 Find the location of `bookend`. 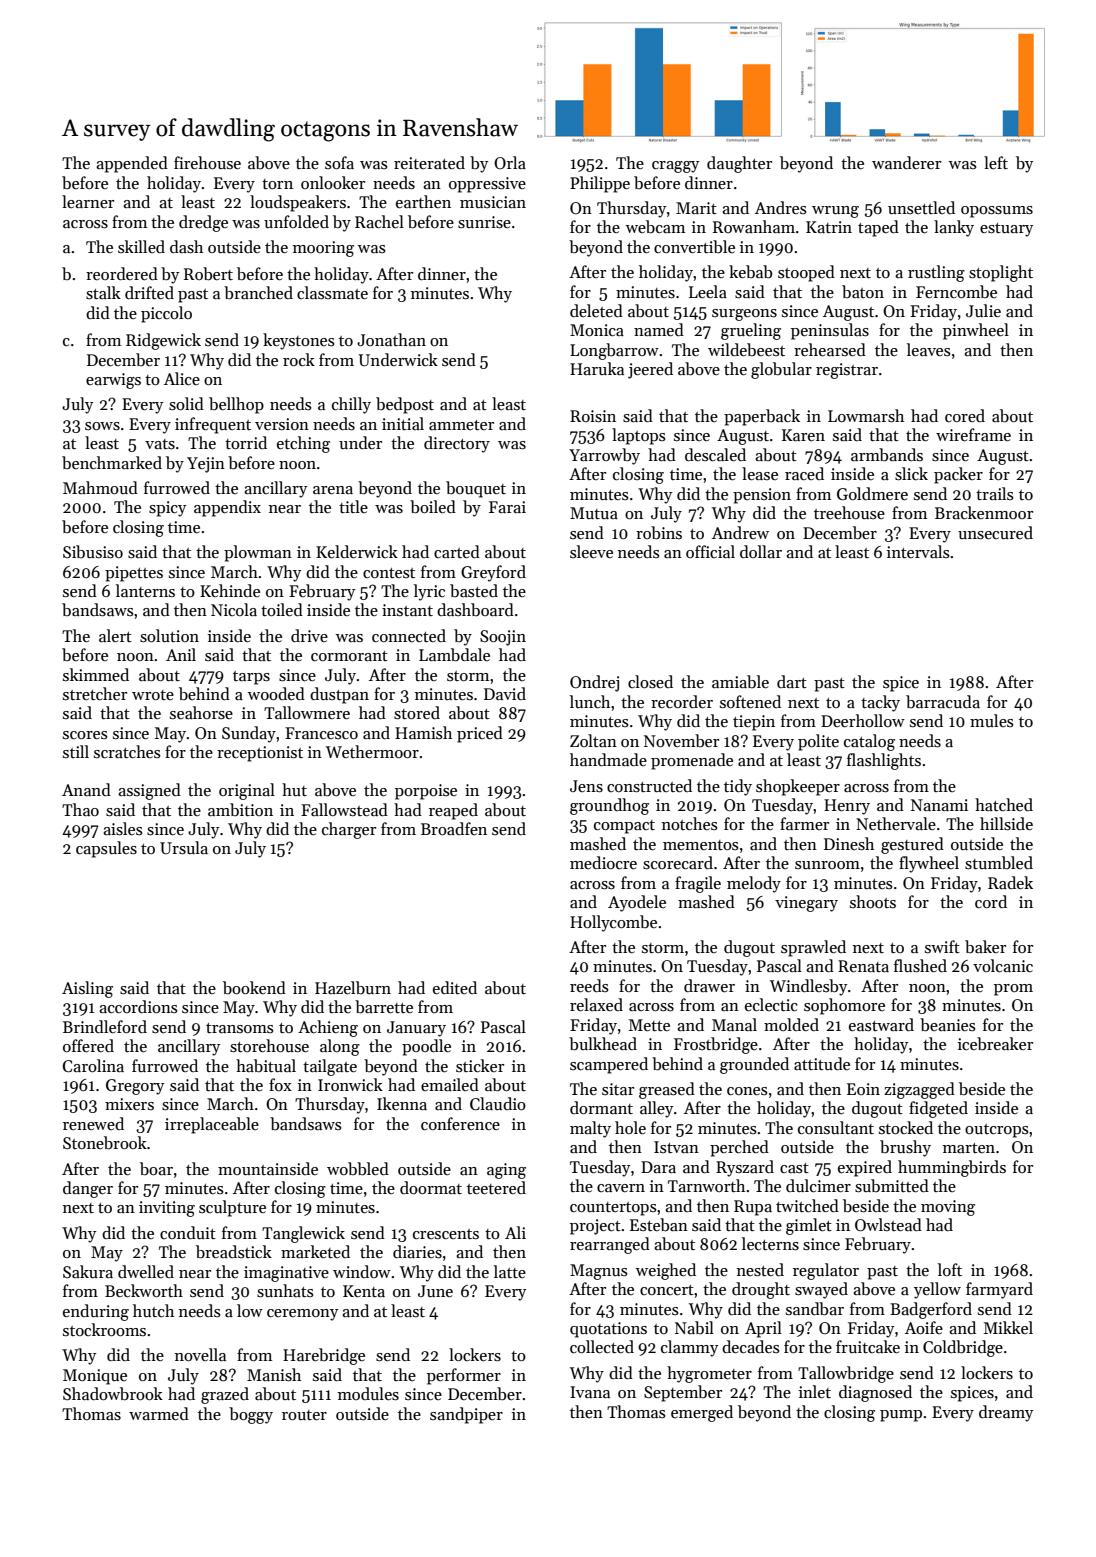

bookend is located at coordinates (254, 987).
